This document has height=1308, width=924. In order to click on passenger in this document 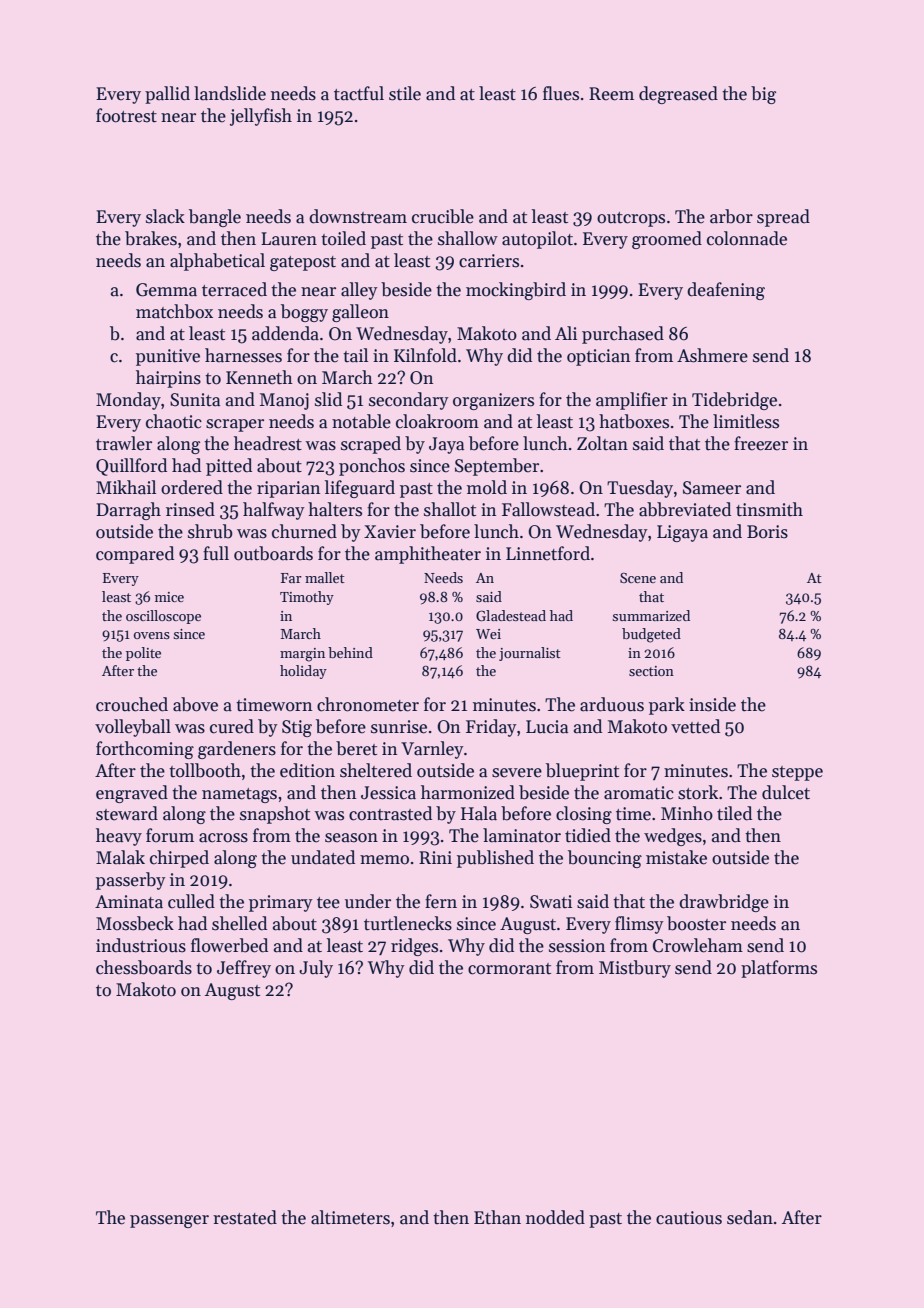, I will do `click(169, 1221)`.
